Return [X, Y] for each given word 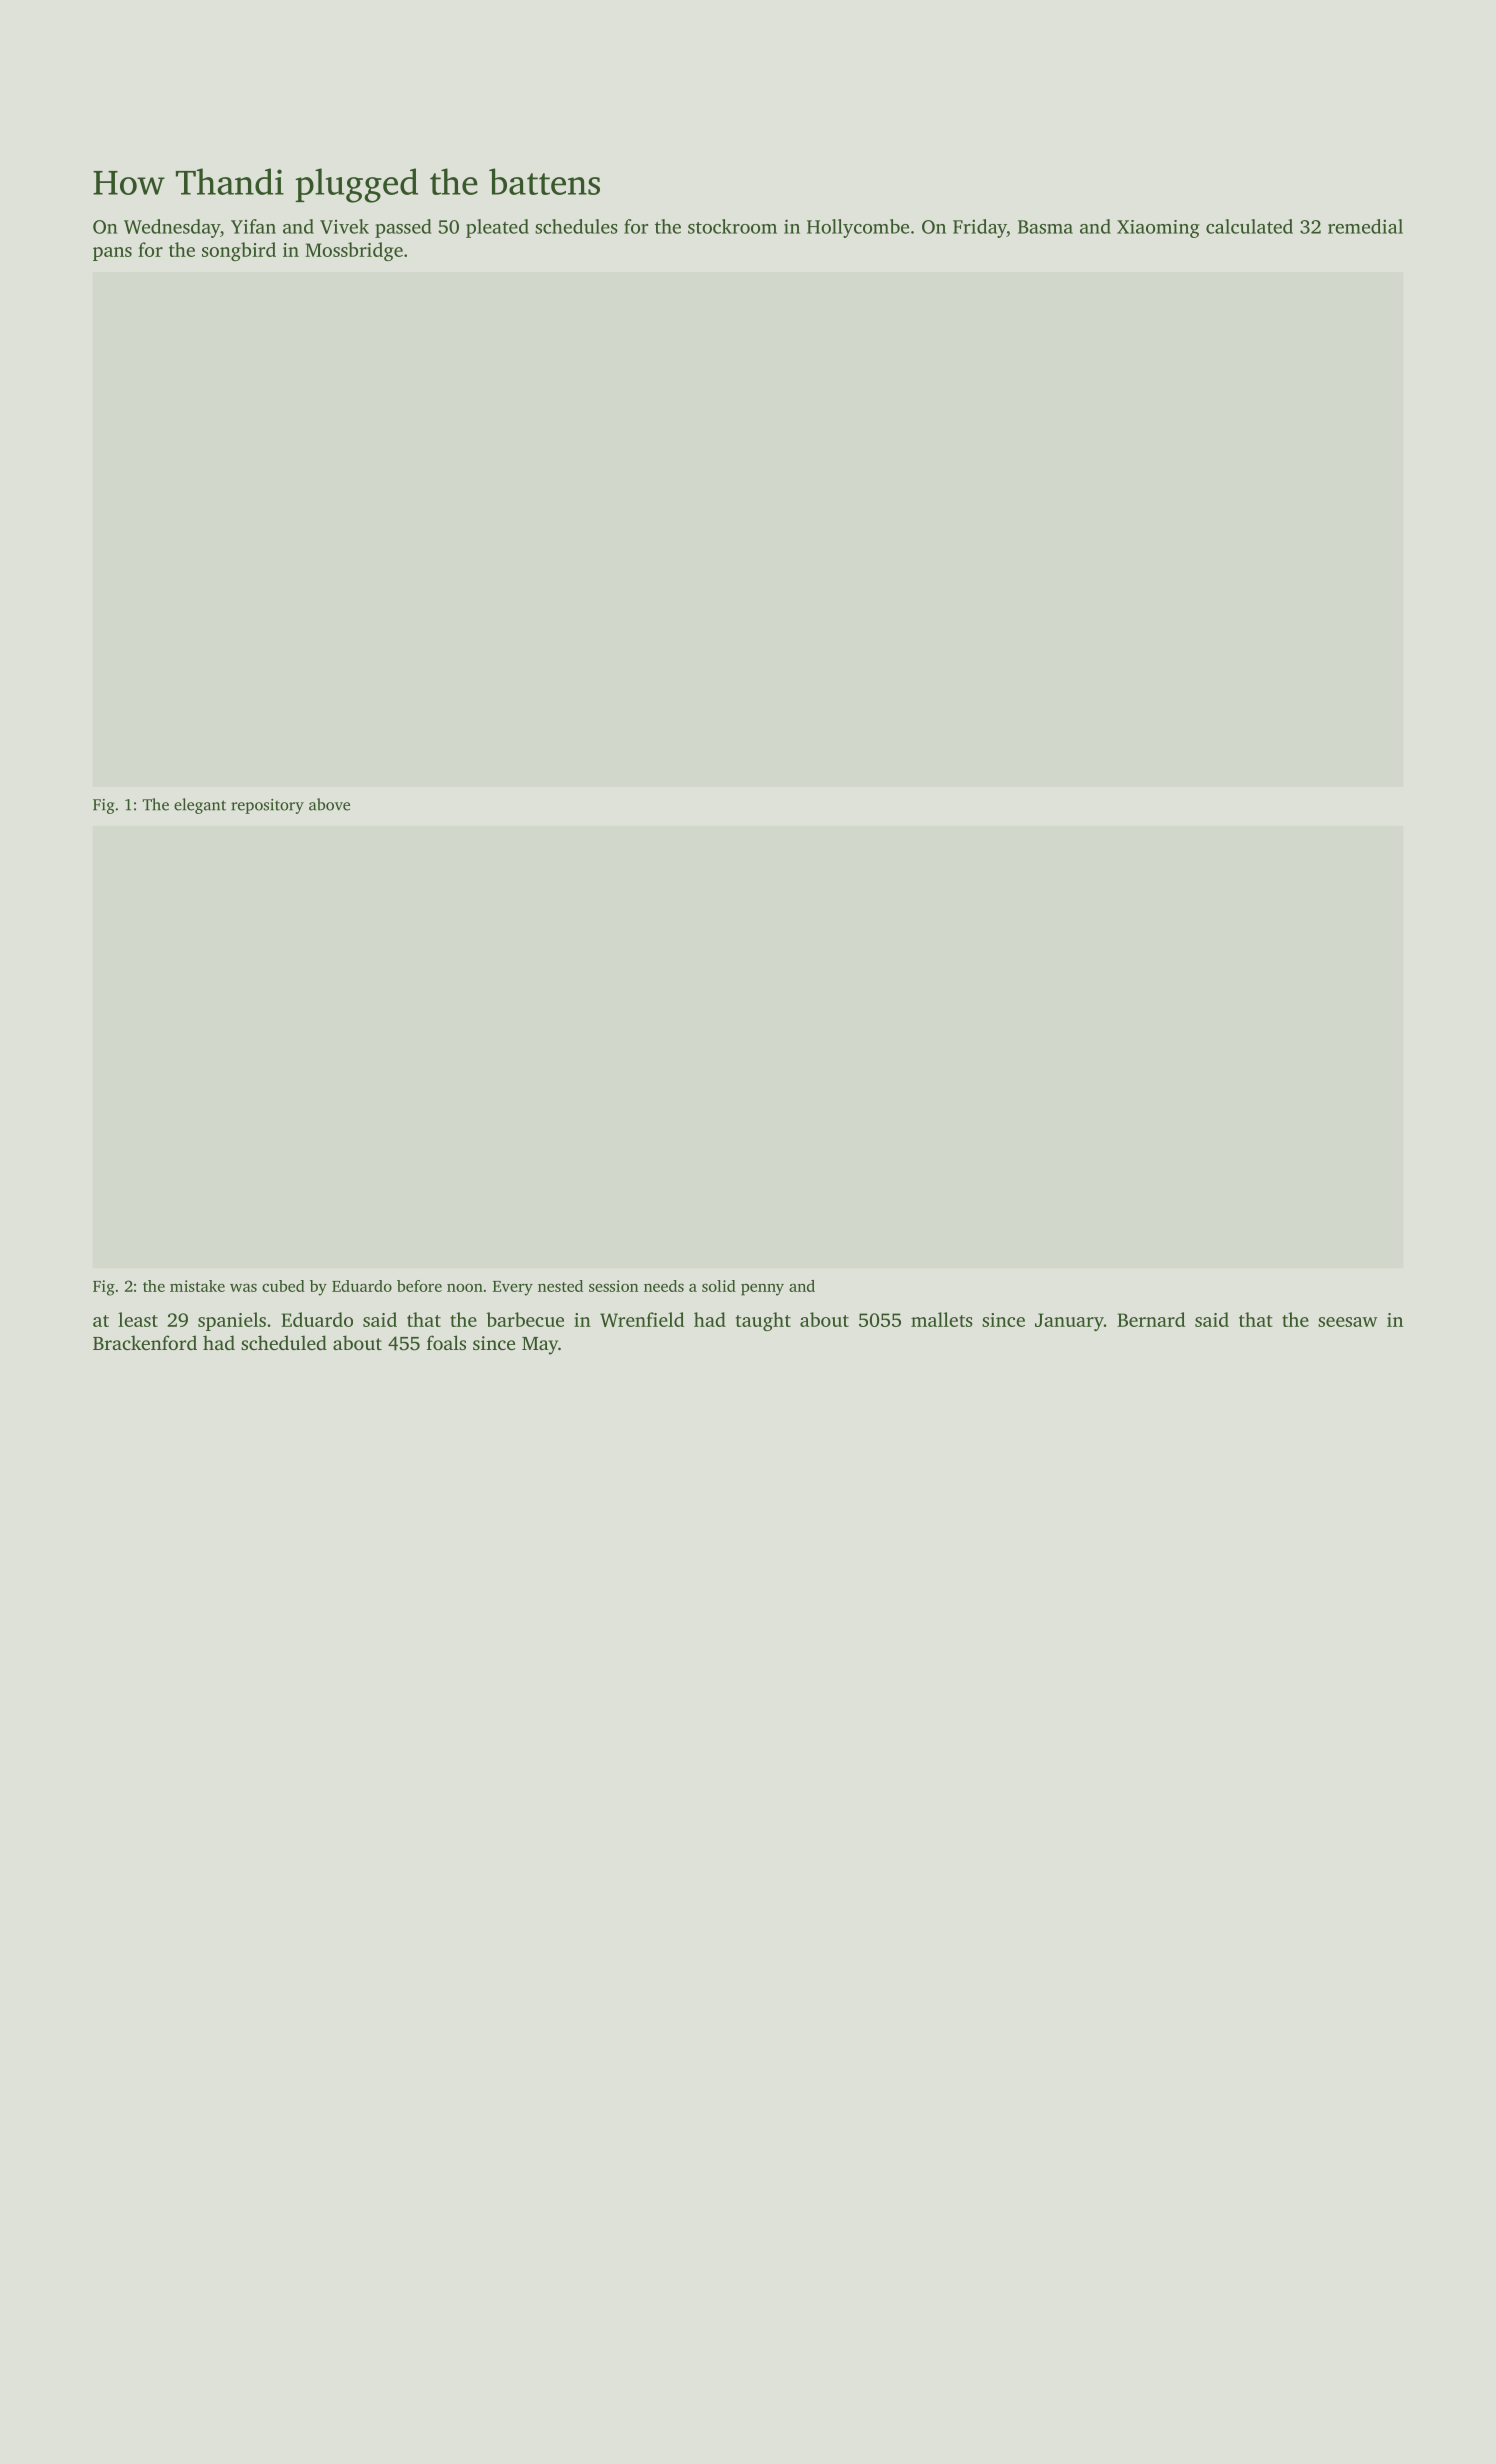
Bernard [1151, 1319]
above [329, 804]
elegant [200, 806]
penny [762, 1290]
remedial [1365, 226]
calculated [1249, 226]
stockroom [732, 226]
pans [112, 254]
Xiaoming [1158, 229]
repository [267, 806]
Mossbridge [354, 251]
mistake [197, 1286]
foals [446, 1342]
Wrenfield [642, 1319]
